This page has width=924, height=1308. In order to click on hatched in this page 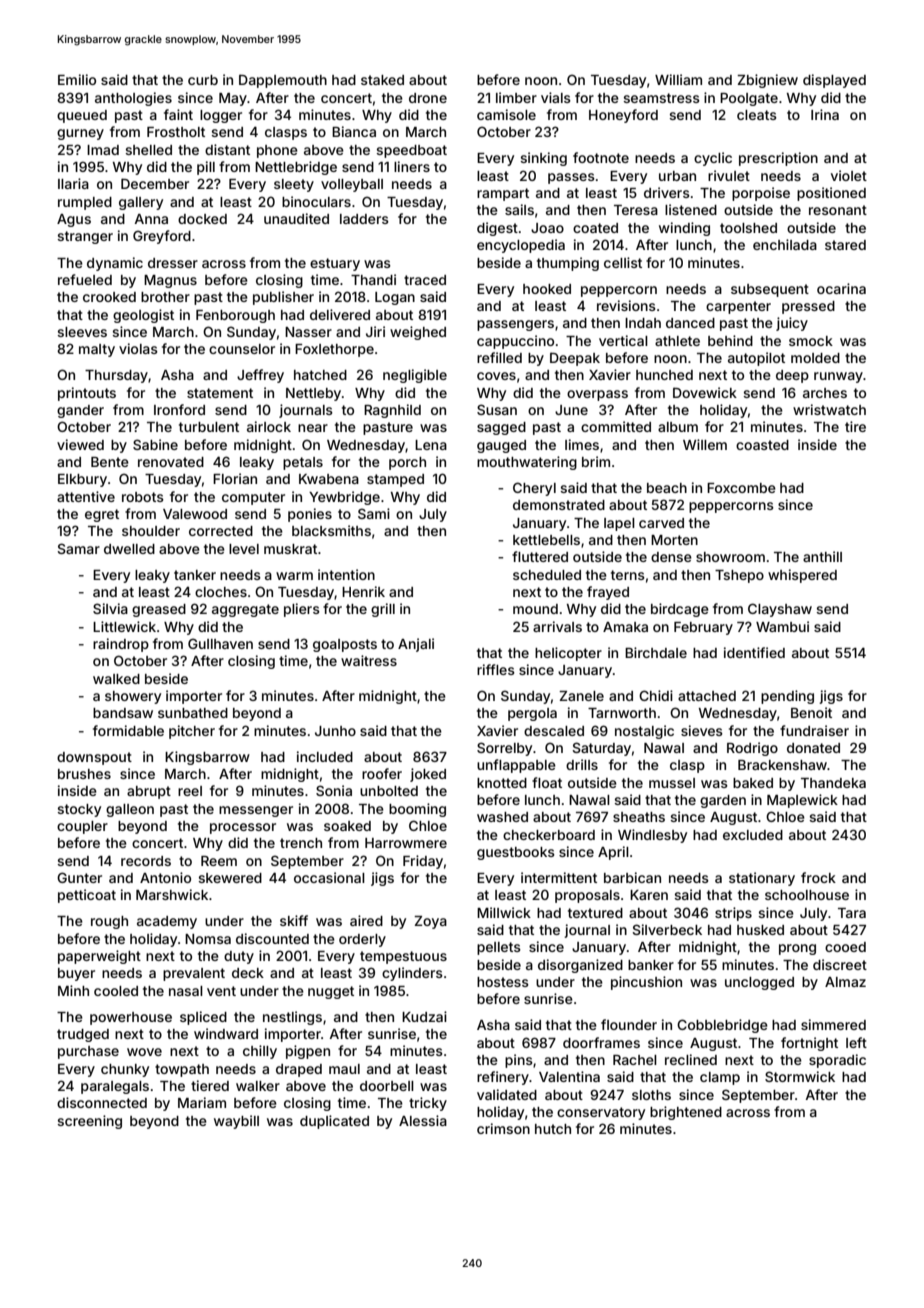, I will do `click(320, 375)`.
